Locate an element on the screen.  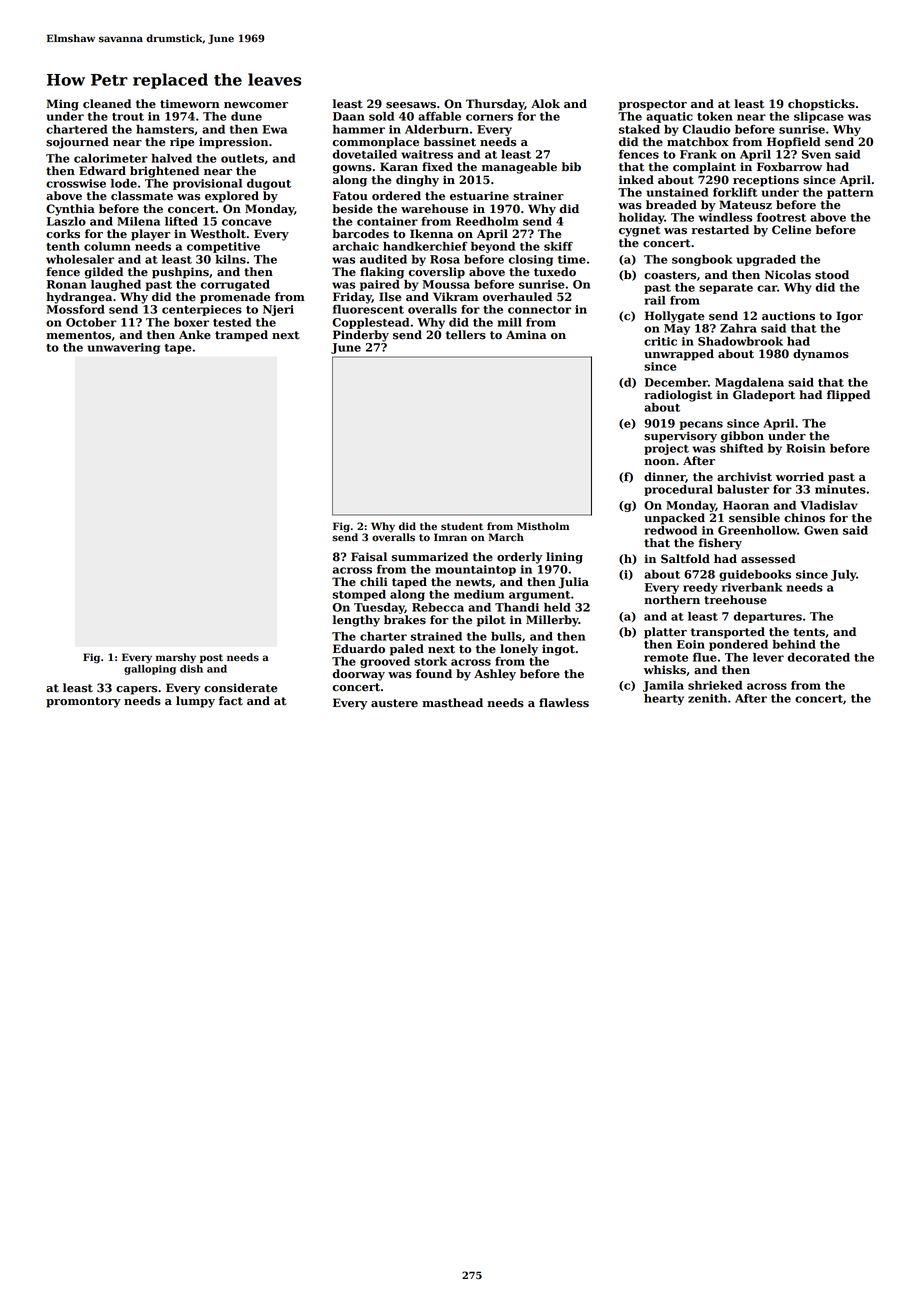
Imran is located at coordinates (450, 537).
